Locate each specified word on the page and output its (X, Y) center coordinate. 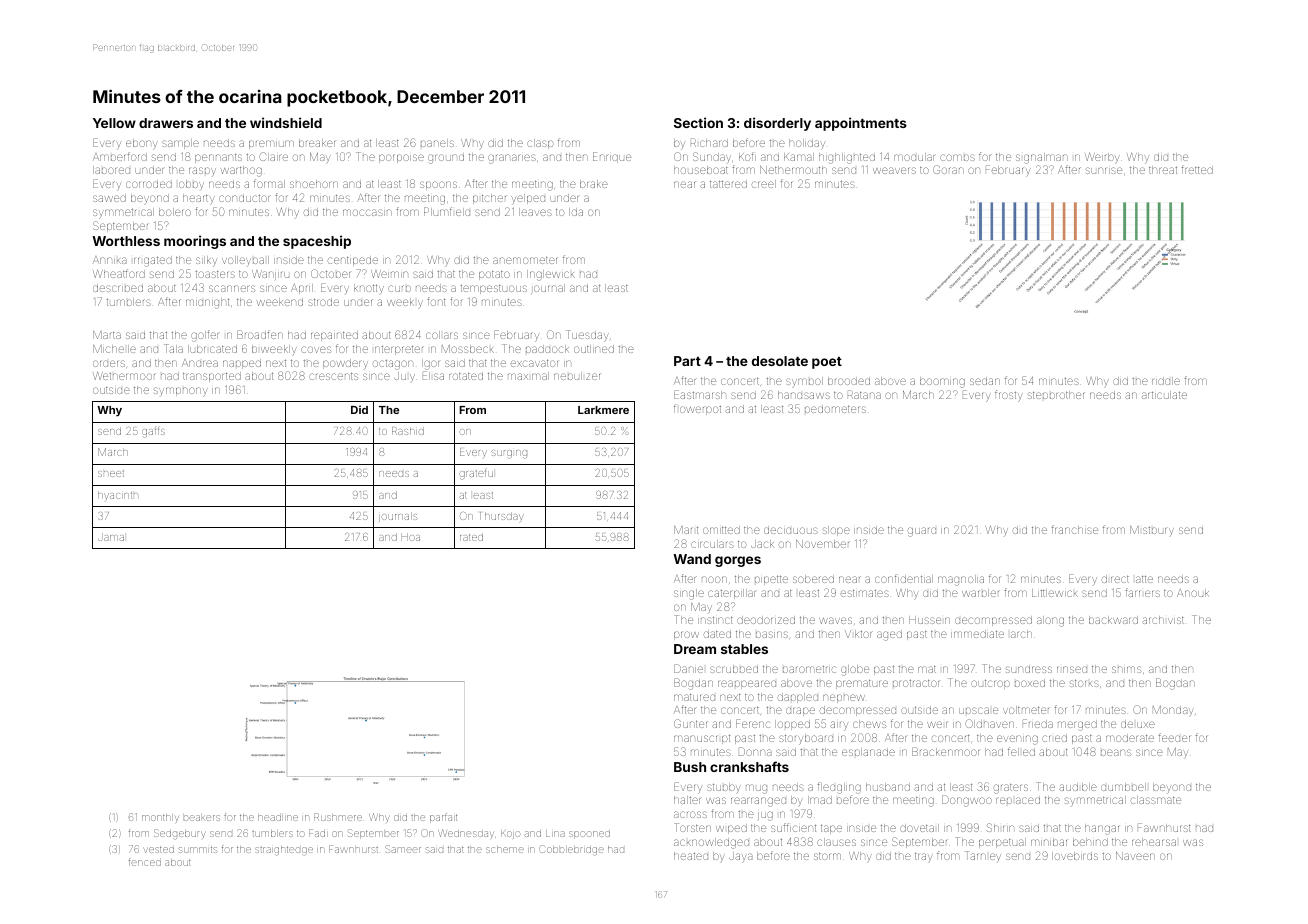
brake (594, 184)
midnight (207, 303)
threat (1163, 170)
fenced (145, 862)
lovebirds (1075, 856)
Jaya (740, 857)
